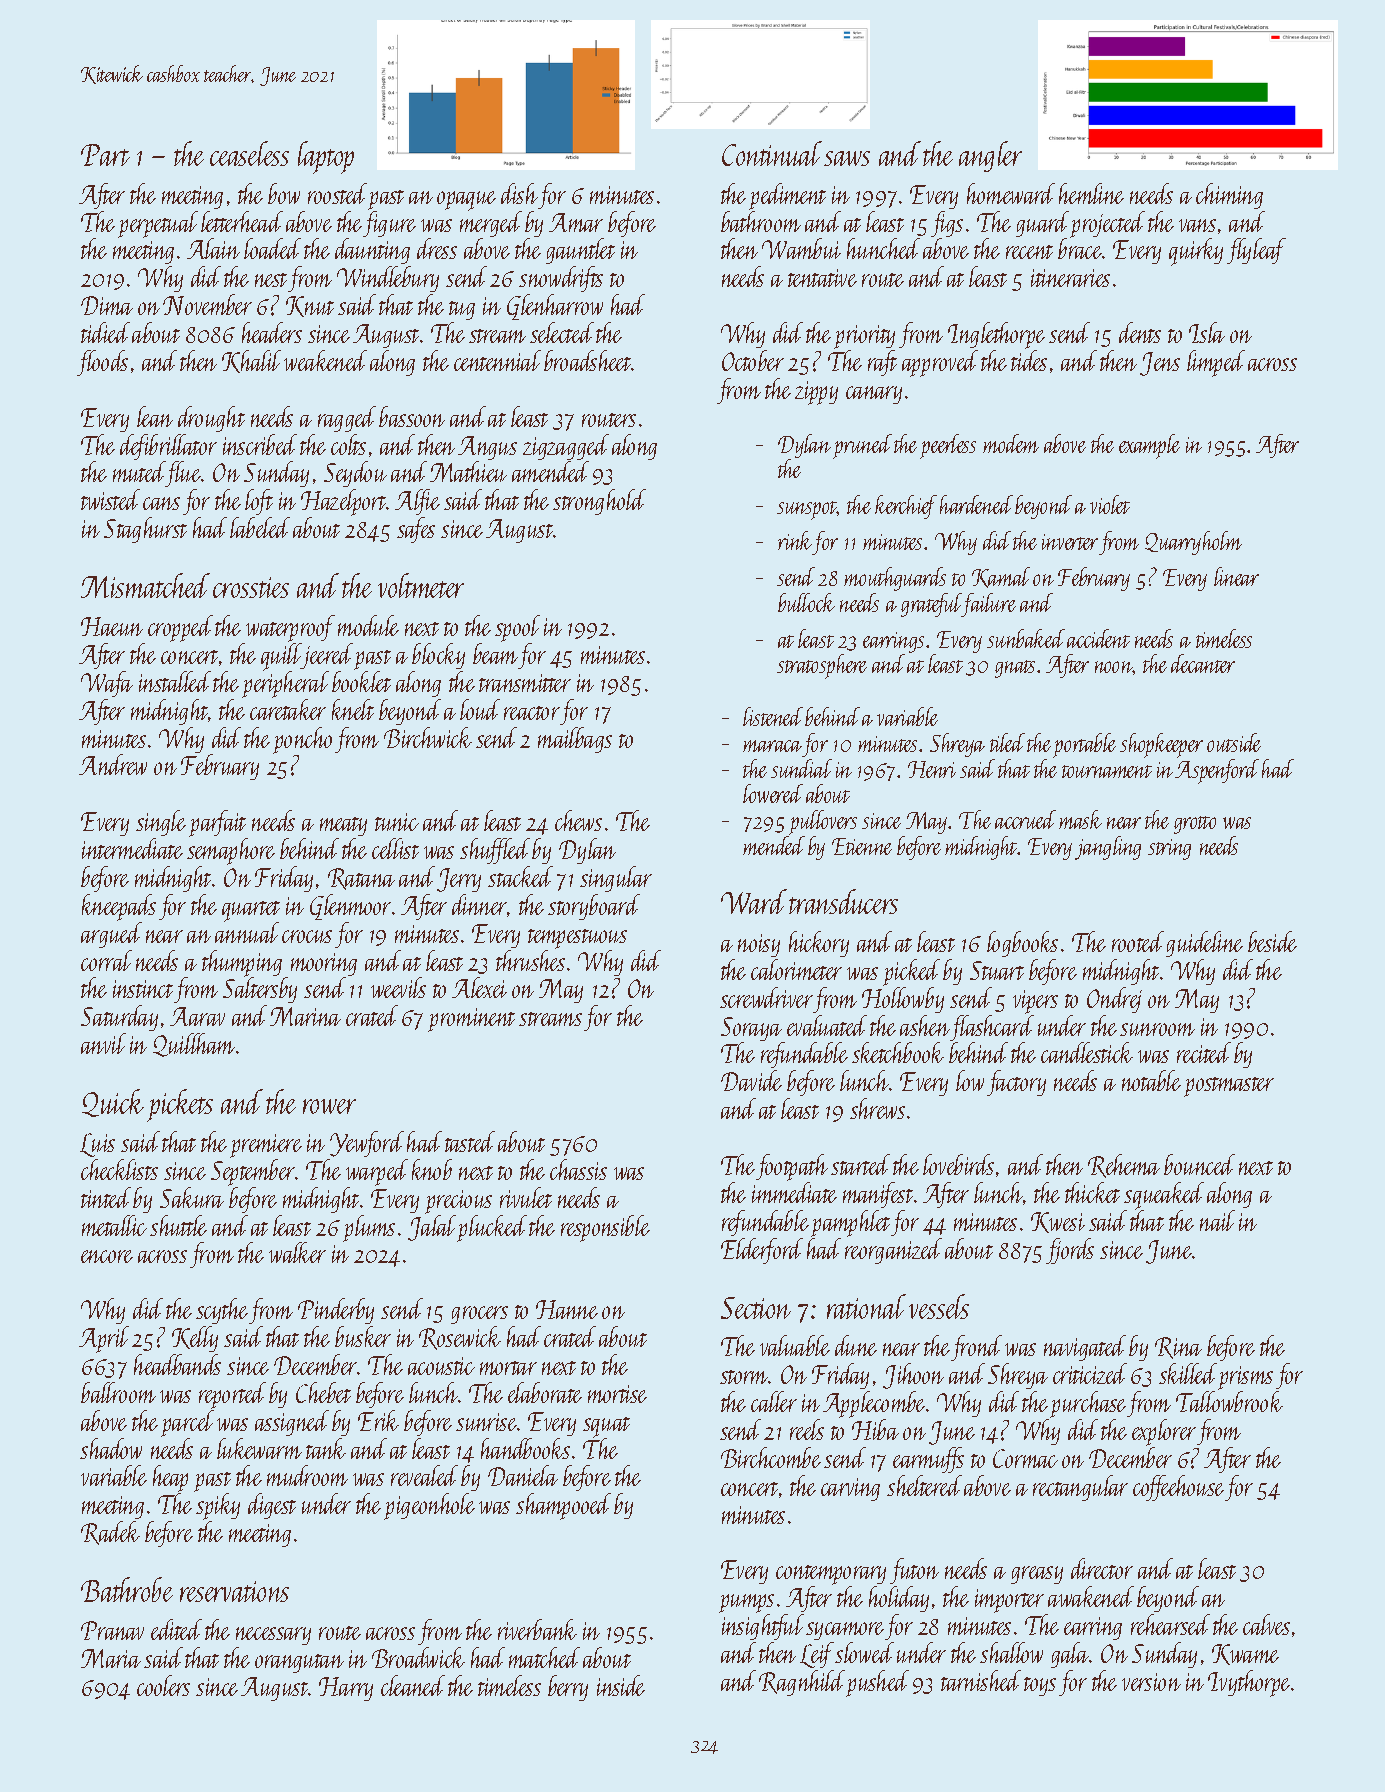 Image resolution: width=1385 pixels, height=1792 pixels. I want to click on nest, so click(271, 280).
